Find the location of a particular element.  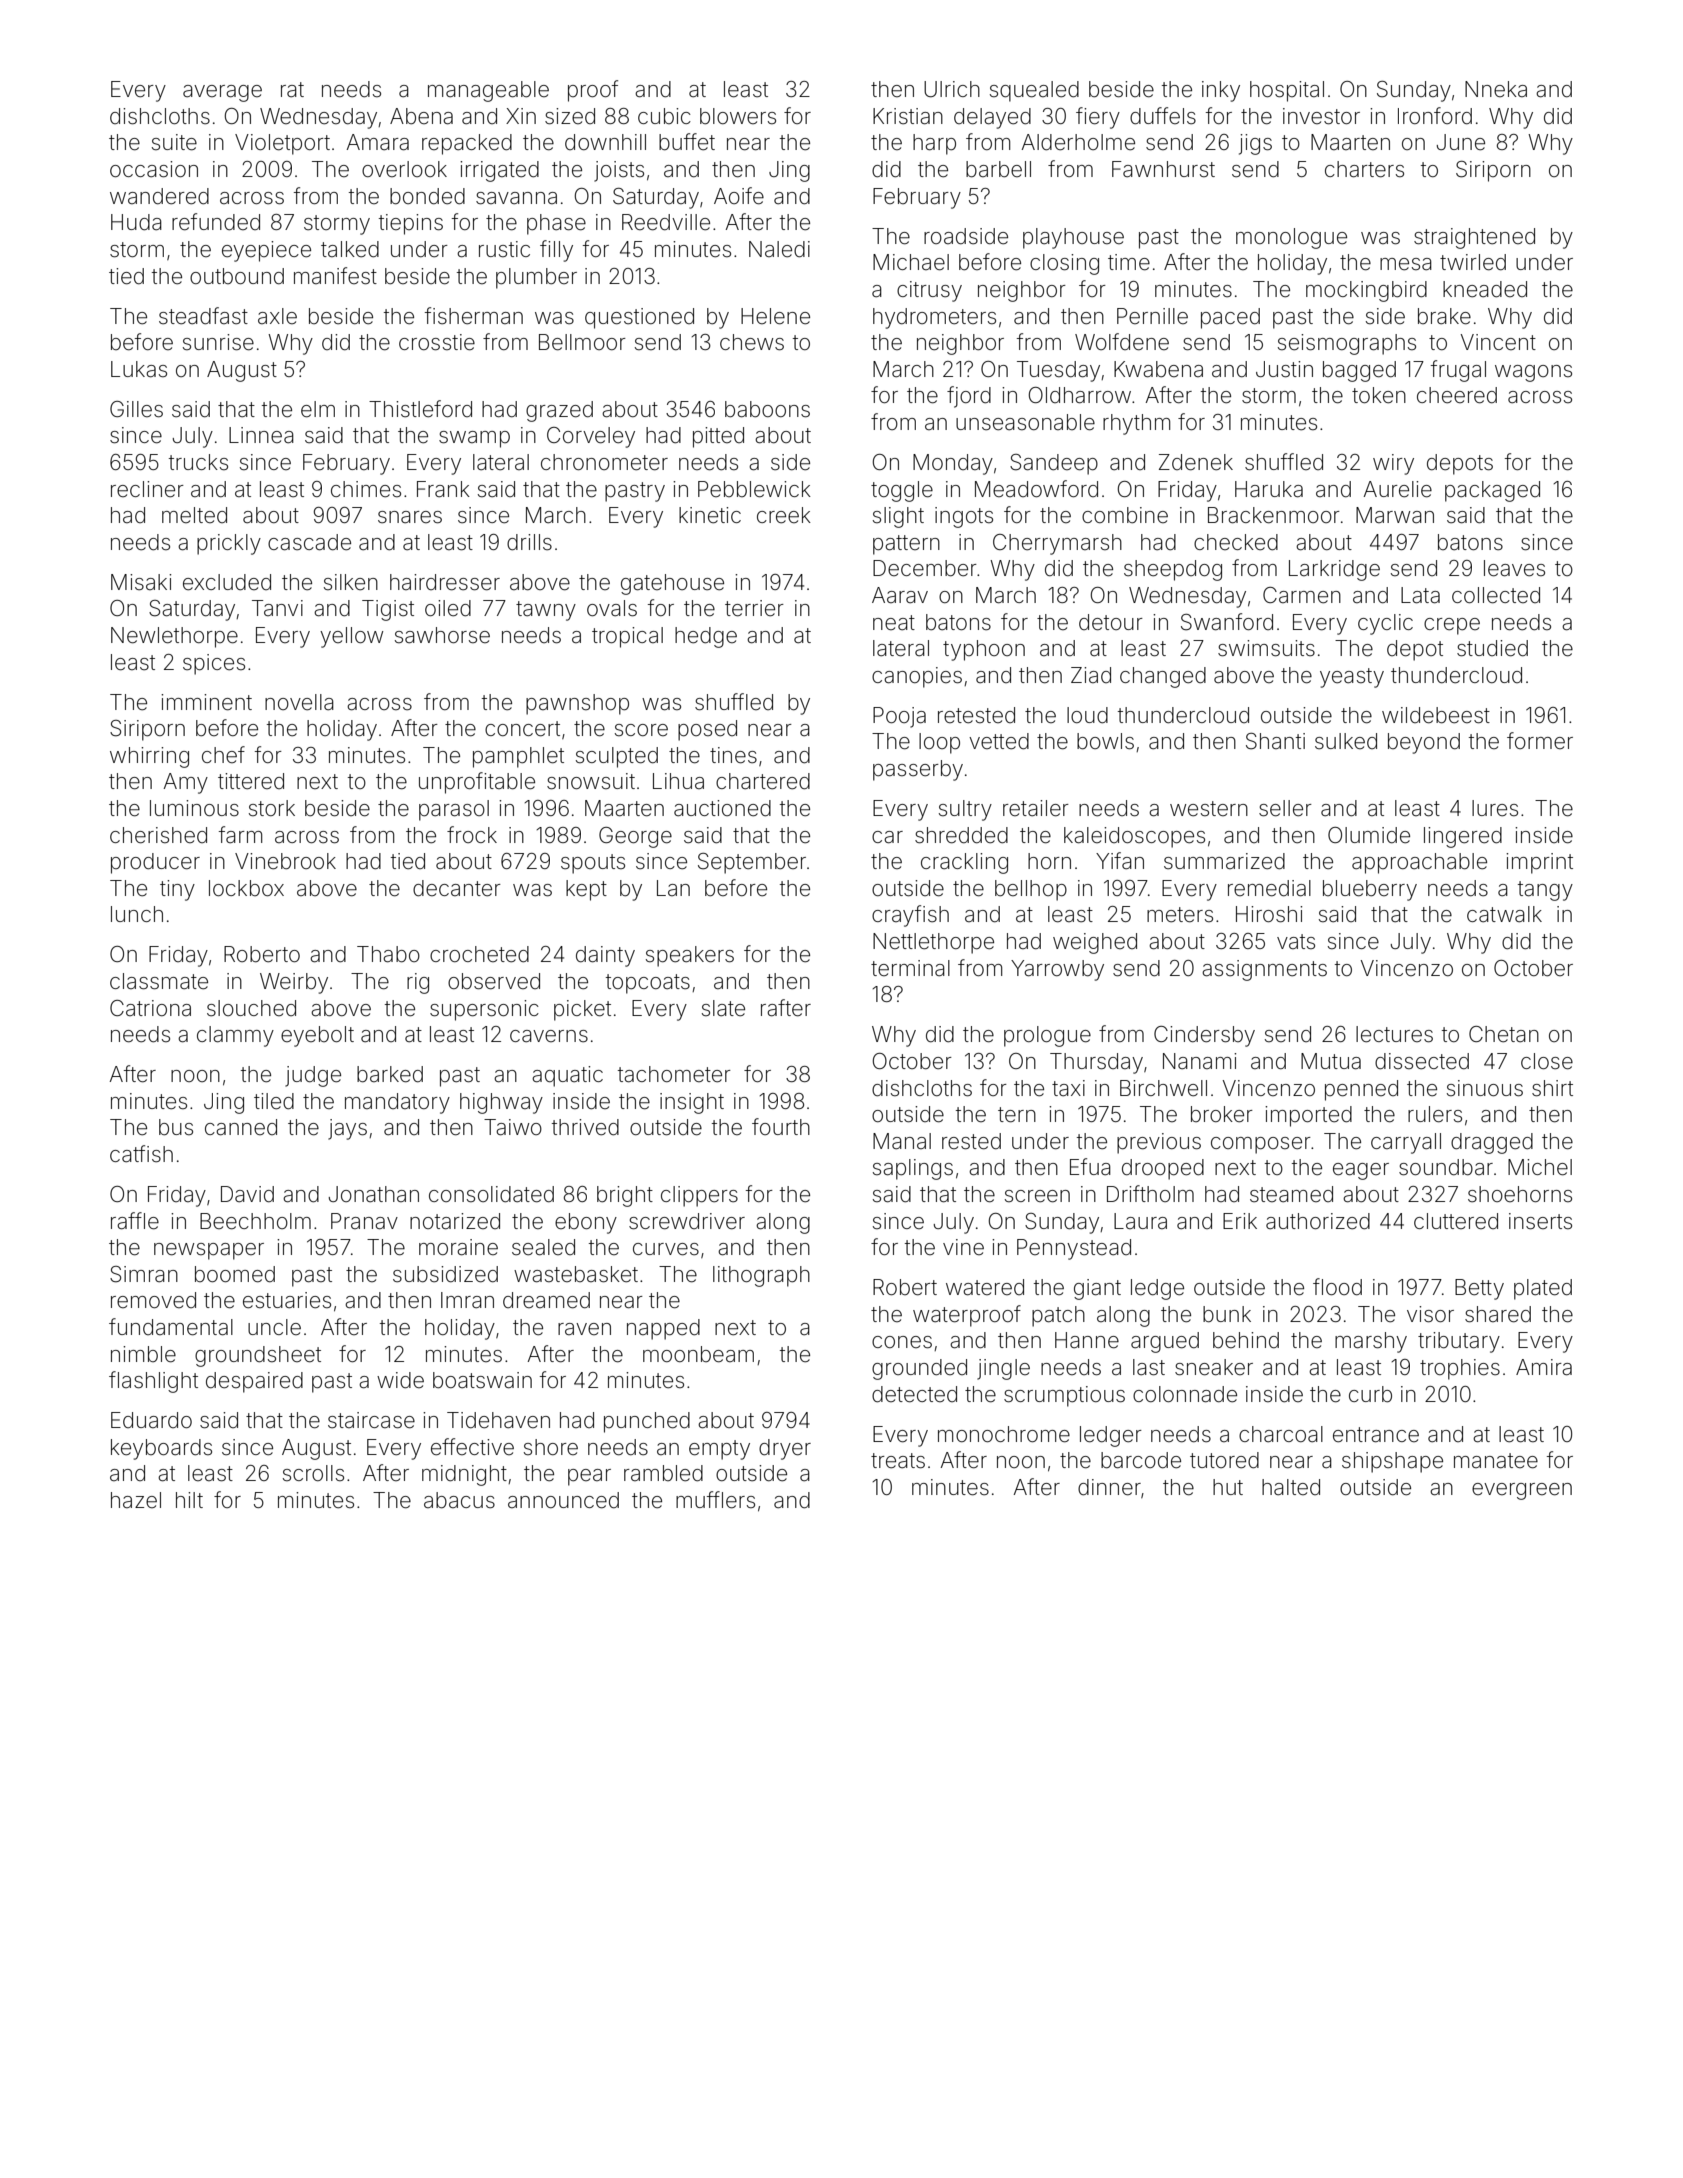

abacus is located at coordinates (459, 1500).
